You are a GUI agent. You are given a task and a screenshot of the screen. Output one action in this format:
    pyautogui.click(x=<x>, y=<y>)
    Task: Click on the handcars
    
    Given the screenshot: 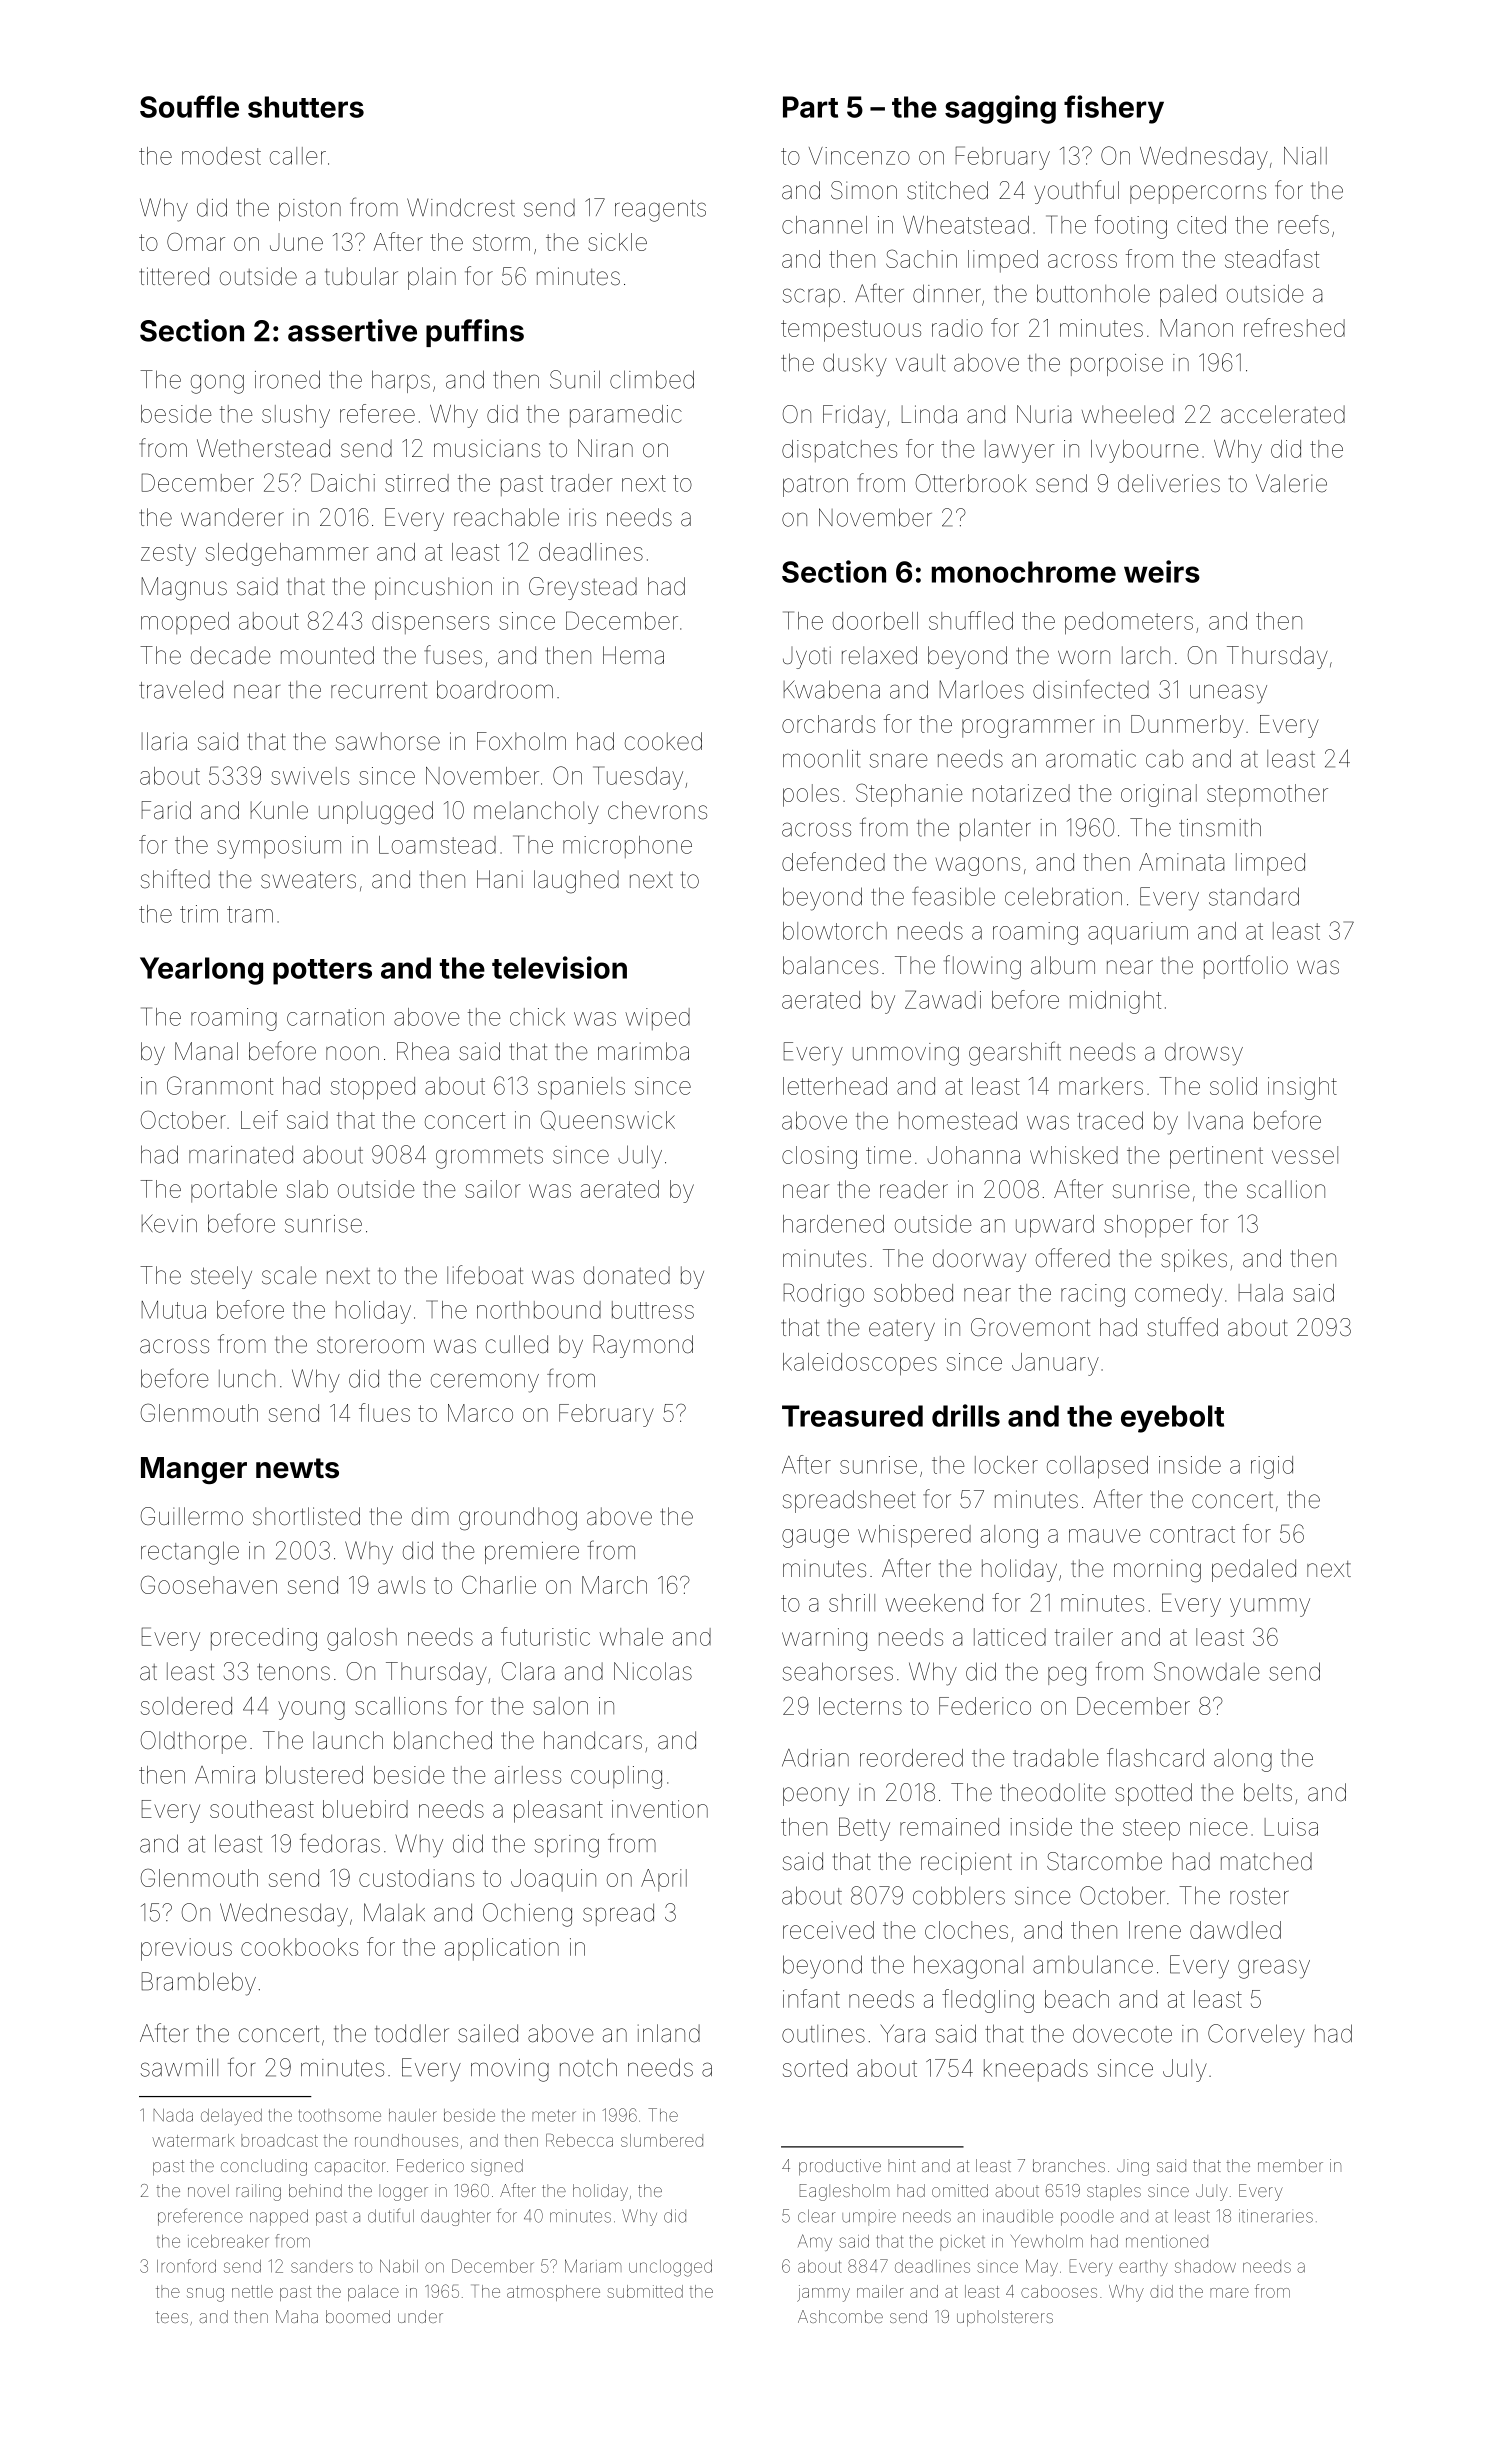 What is the action you would take?
    pyautogui.click(x=593, y=1740)
